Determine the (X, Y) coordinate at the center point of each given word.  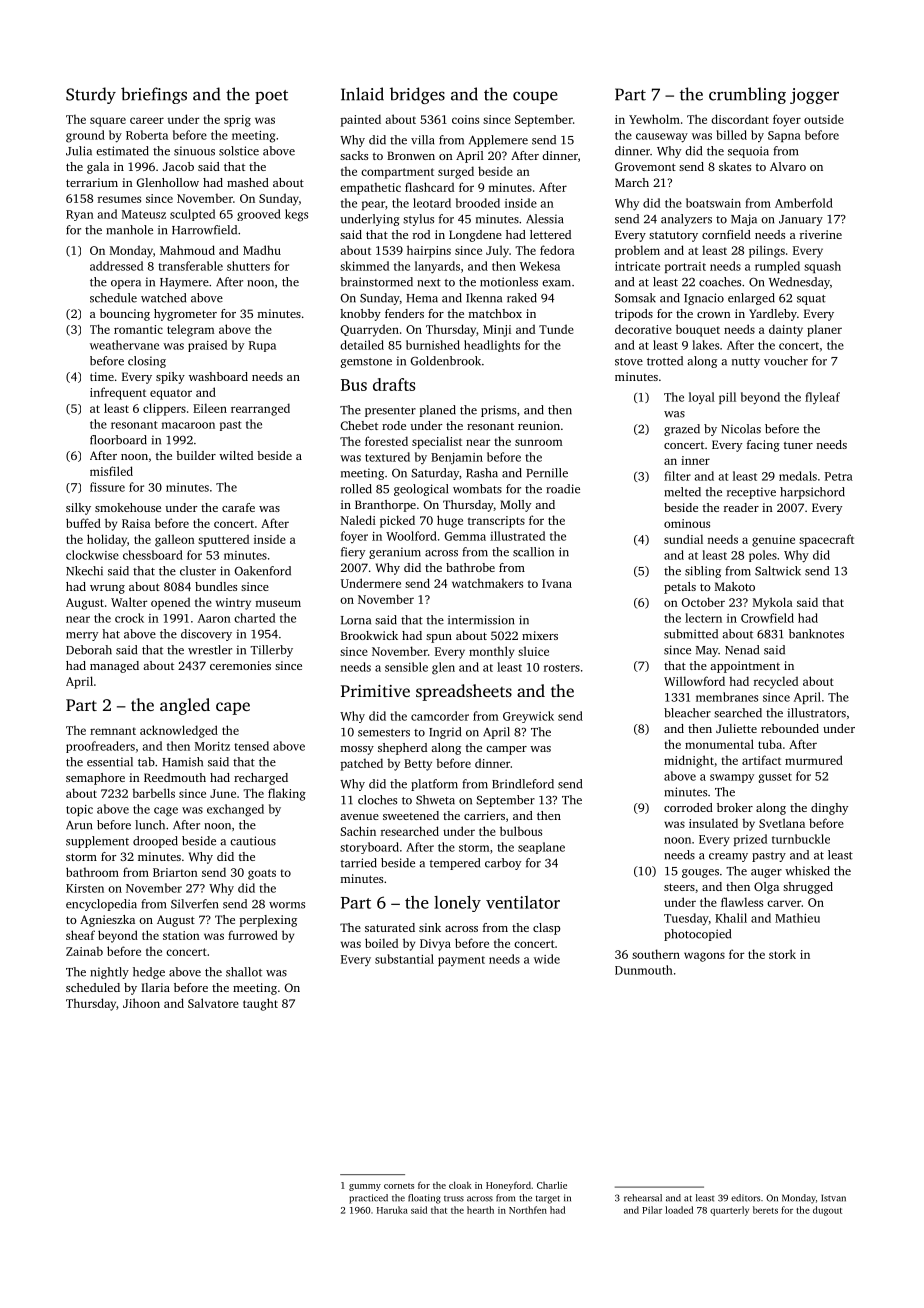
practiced (368, 1199)
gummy (365, 1187)
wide (547, 959)
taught (260, 1004)
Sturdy (91, 95)
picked (397, 521)
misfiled (111, 471)
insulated (713, 823)
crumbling (747, 95)
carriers (484, 815)
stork (782, 954)
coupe (535, 97)
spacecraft (826, 540)
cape (233, 708)
